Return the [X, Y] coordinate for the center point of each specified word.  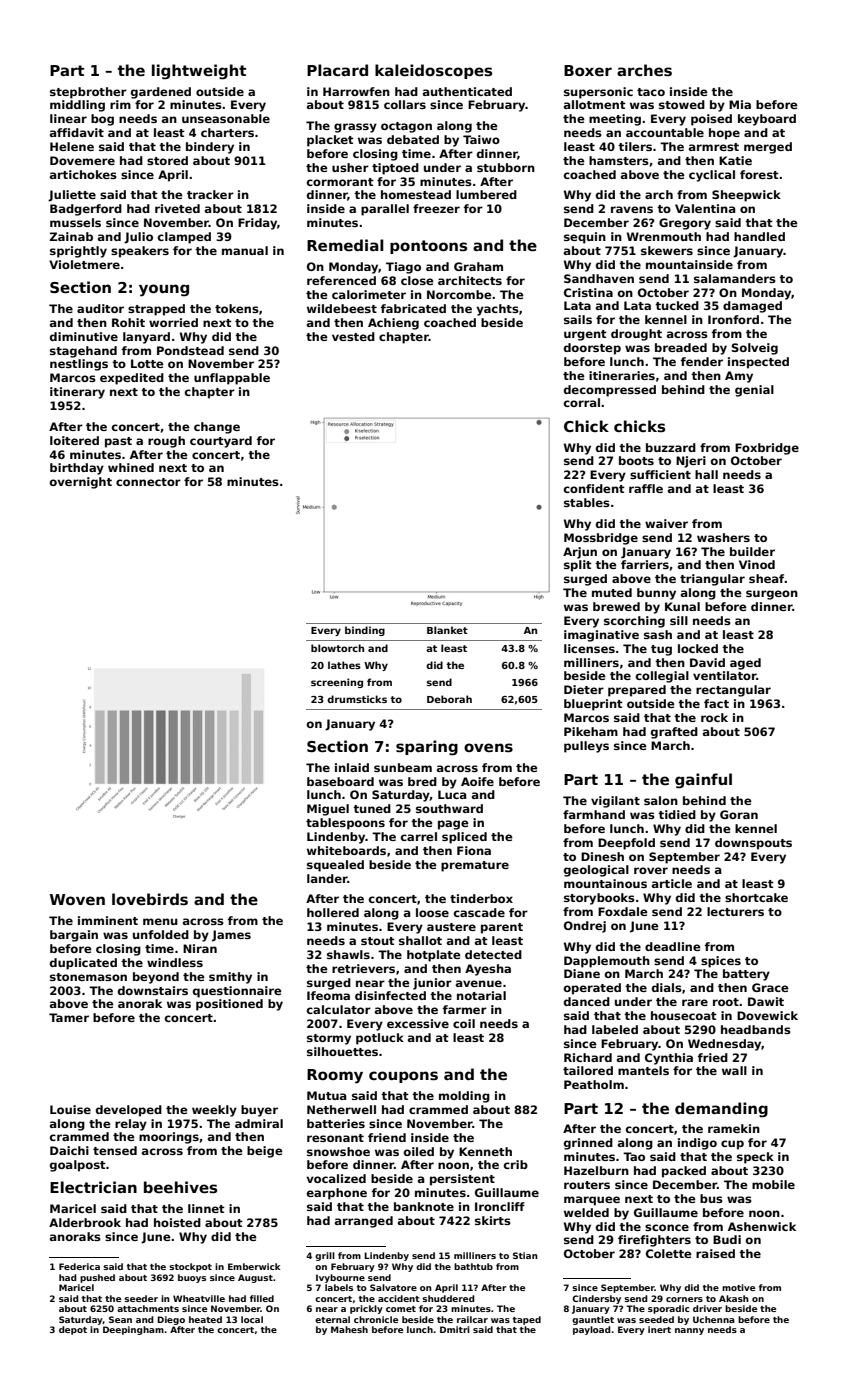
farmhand [594, 814]
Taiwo [481, 139]
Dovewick [767, 1015]
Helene [72, 146]
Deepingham [133, 1330]
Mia [740, 104]
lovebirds [150, 899]
